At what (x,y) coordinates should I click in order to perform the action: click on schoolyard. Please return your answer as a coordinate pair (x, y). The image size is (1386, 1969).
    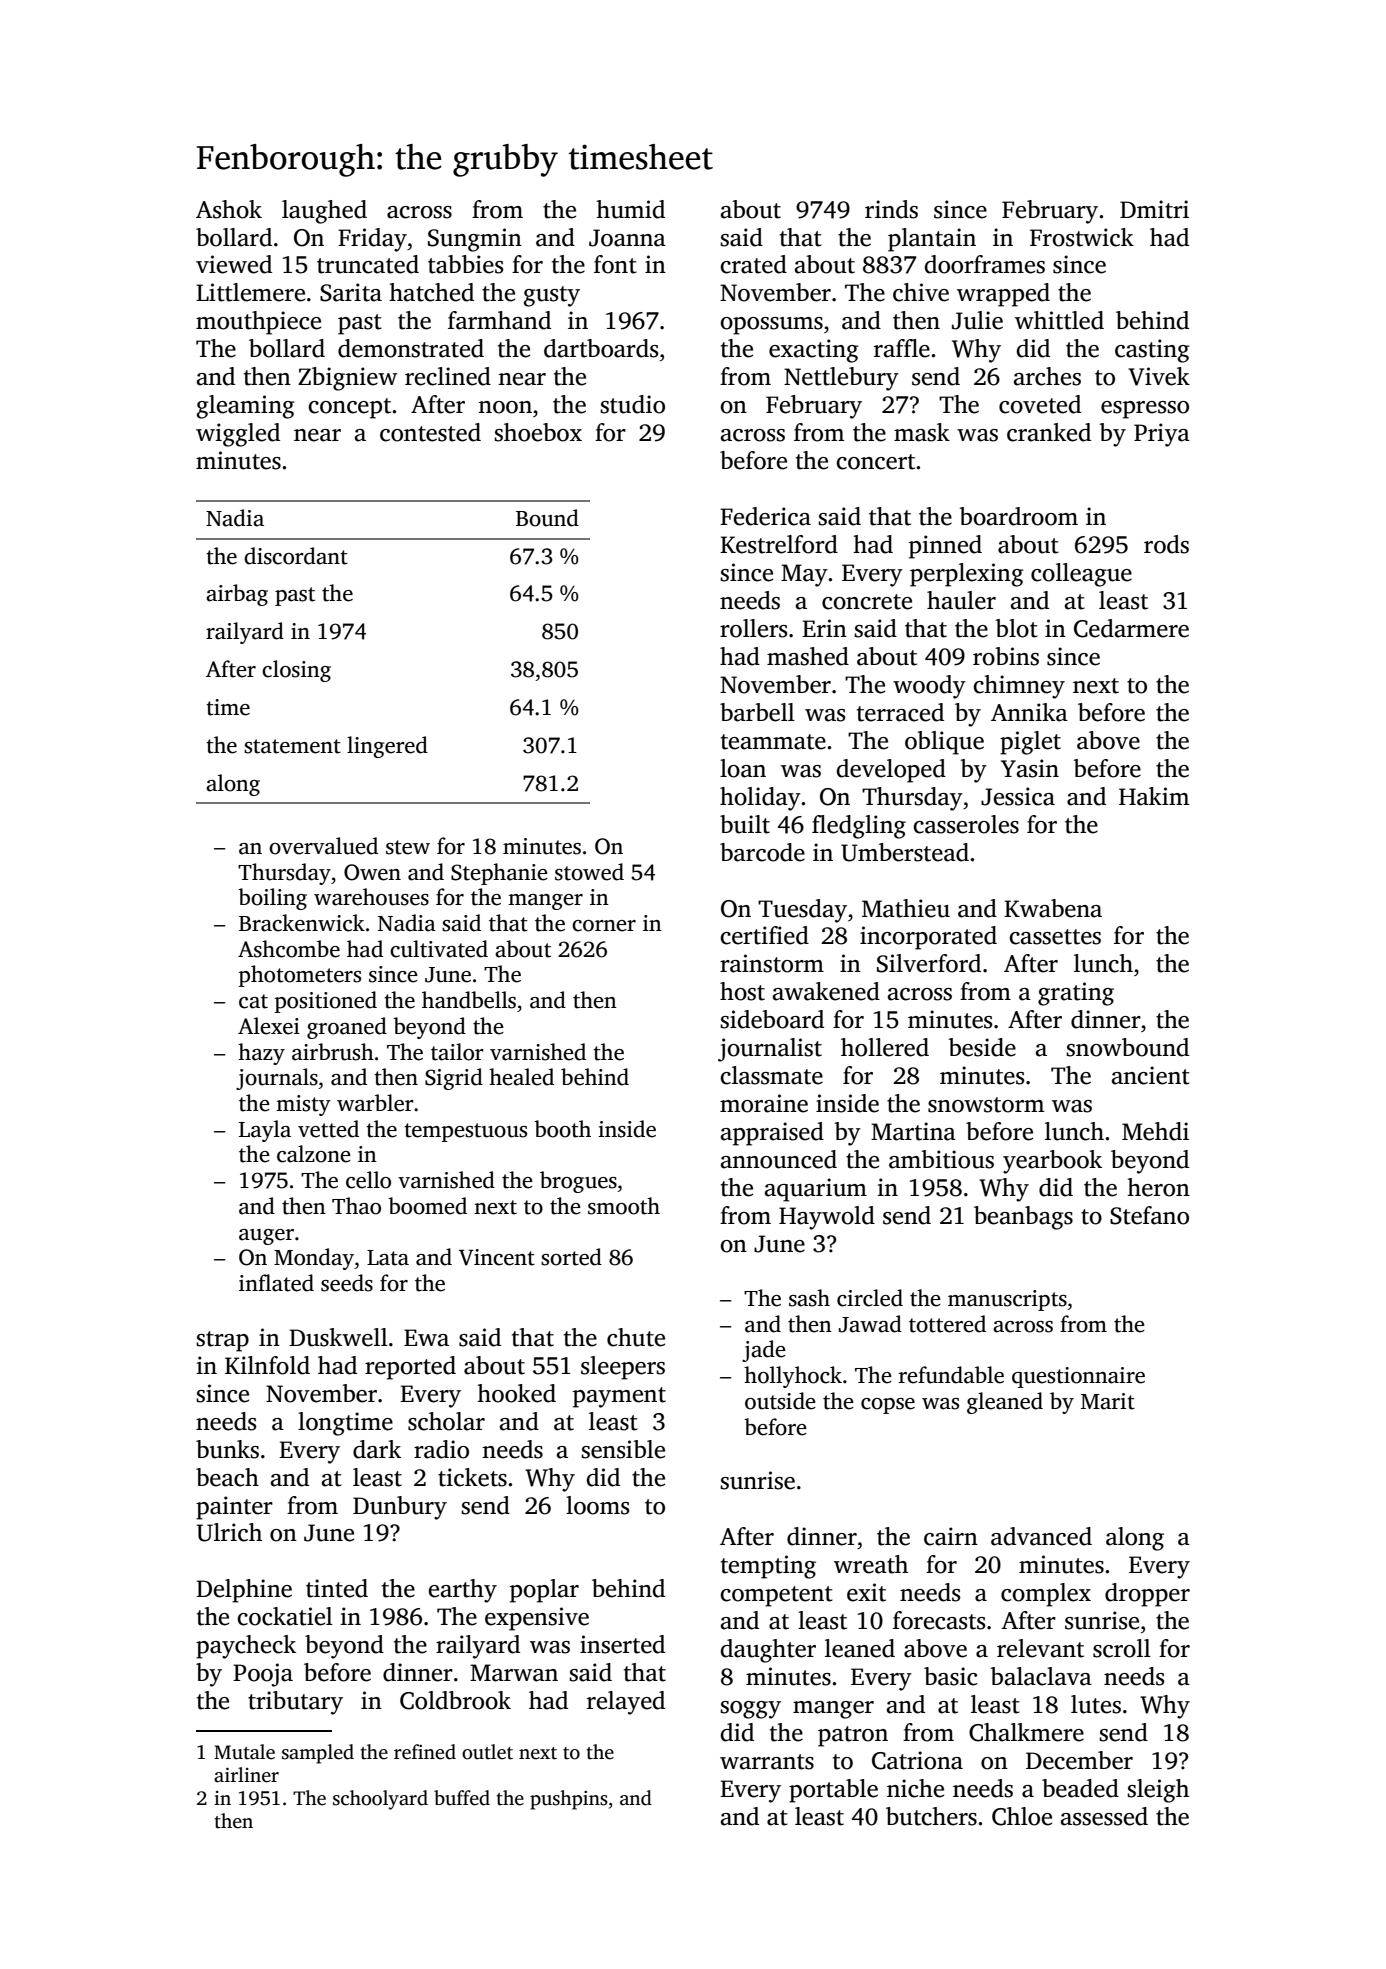
    Looking at the image, I should click on (380, 1800).
